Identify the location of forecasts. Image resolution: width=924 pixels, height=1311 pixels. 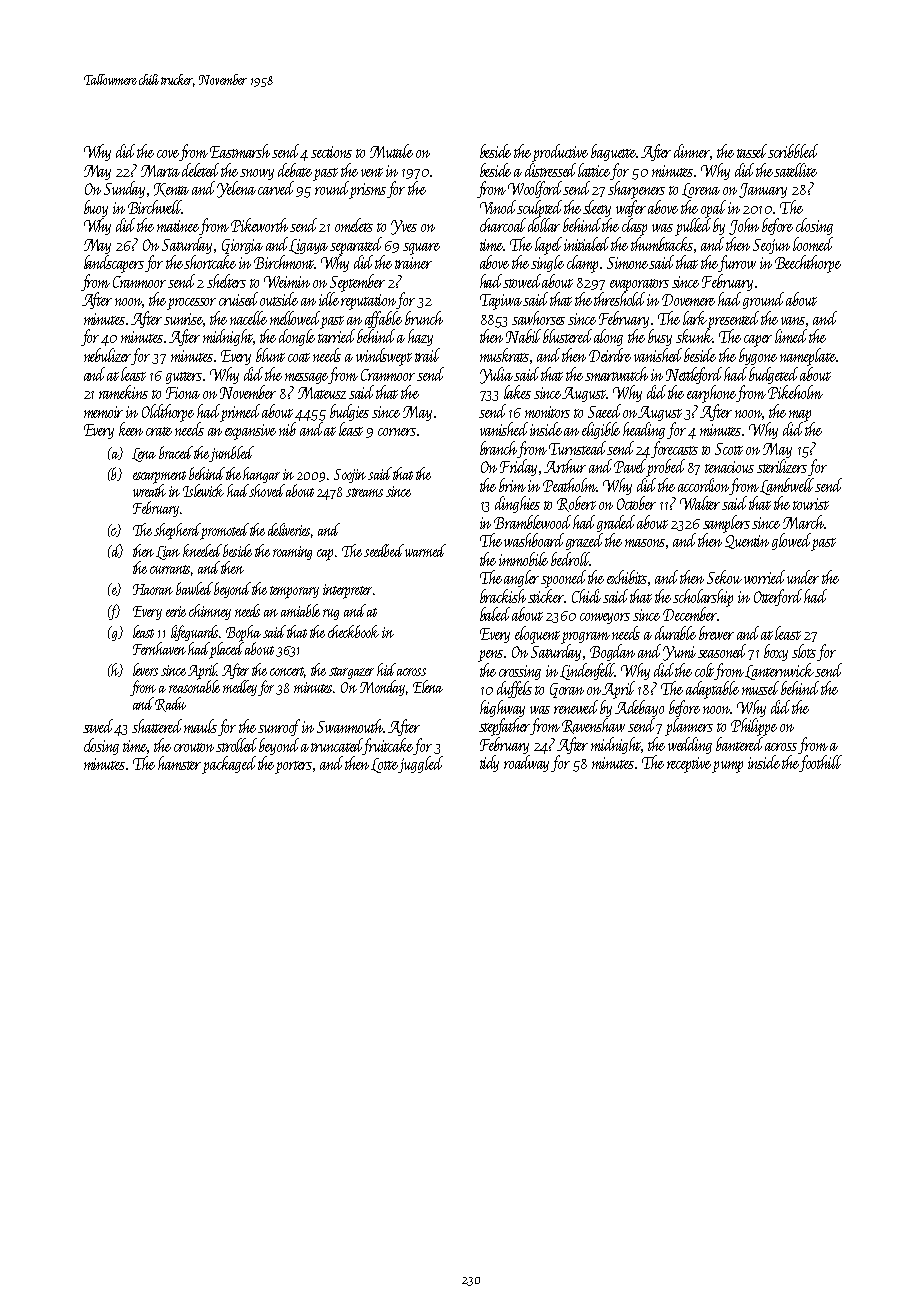
(674, 449).
